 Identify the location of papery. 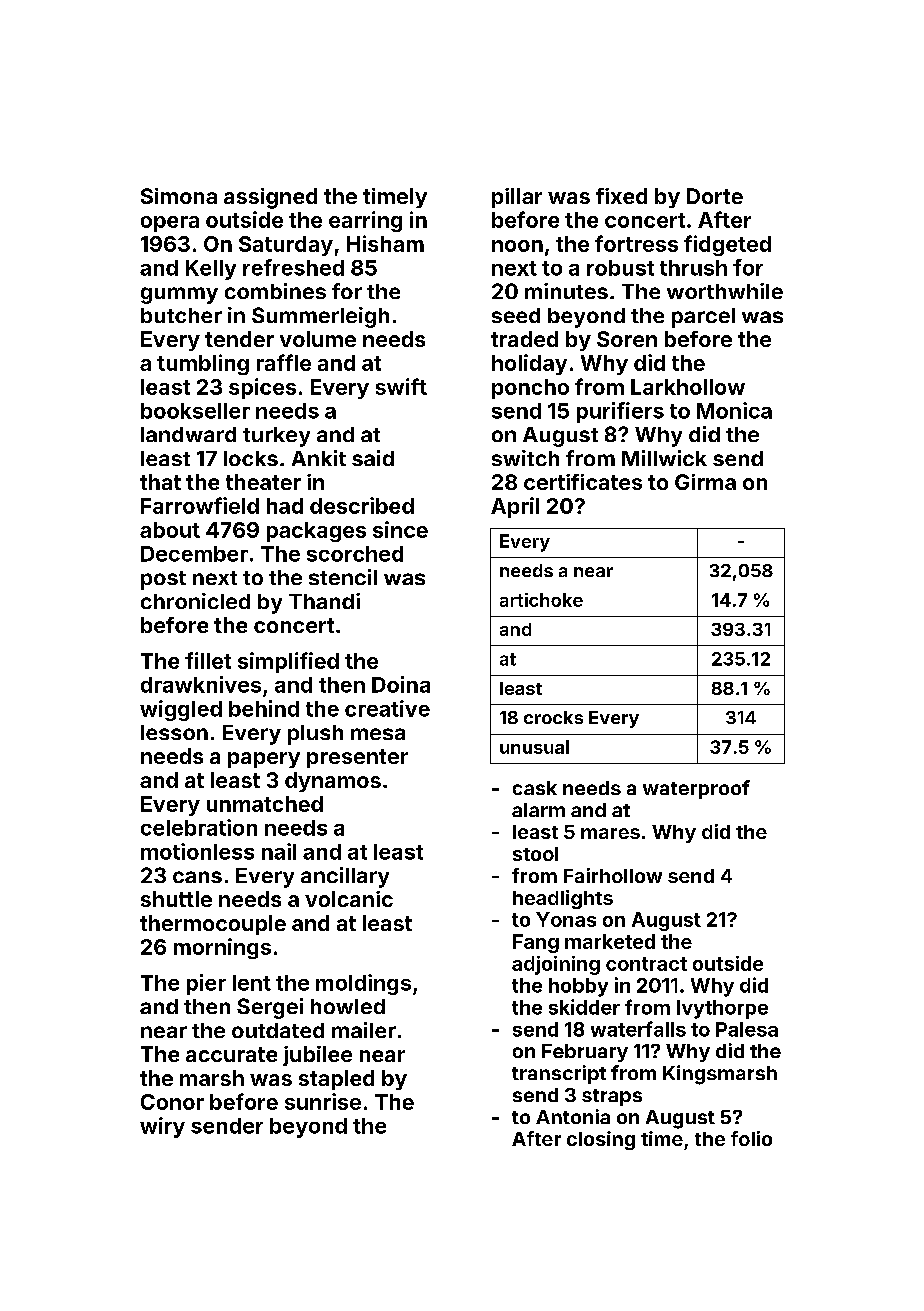
(264, 760).
